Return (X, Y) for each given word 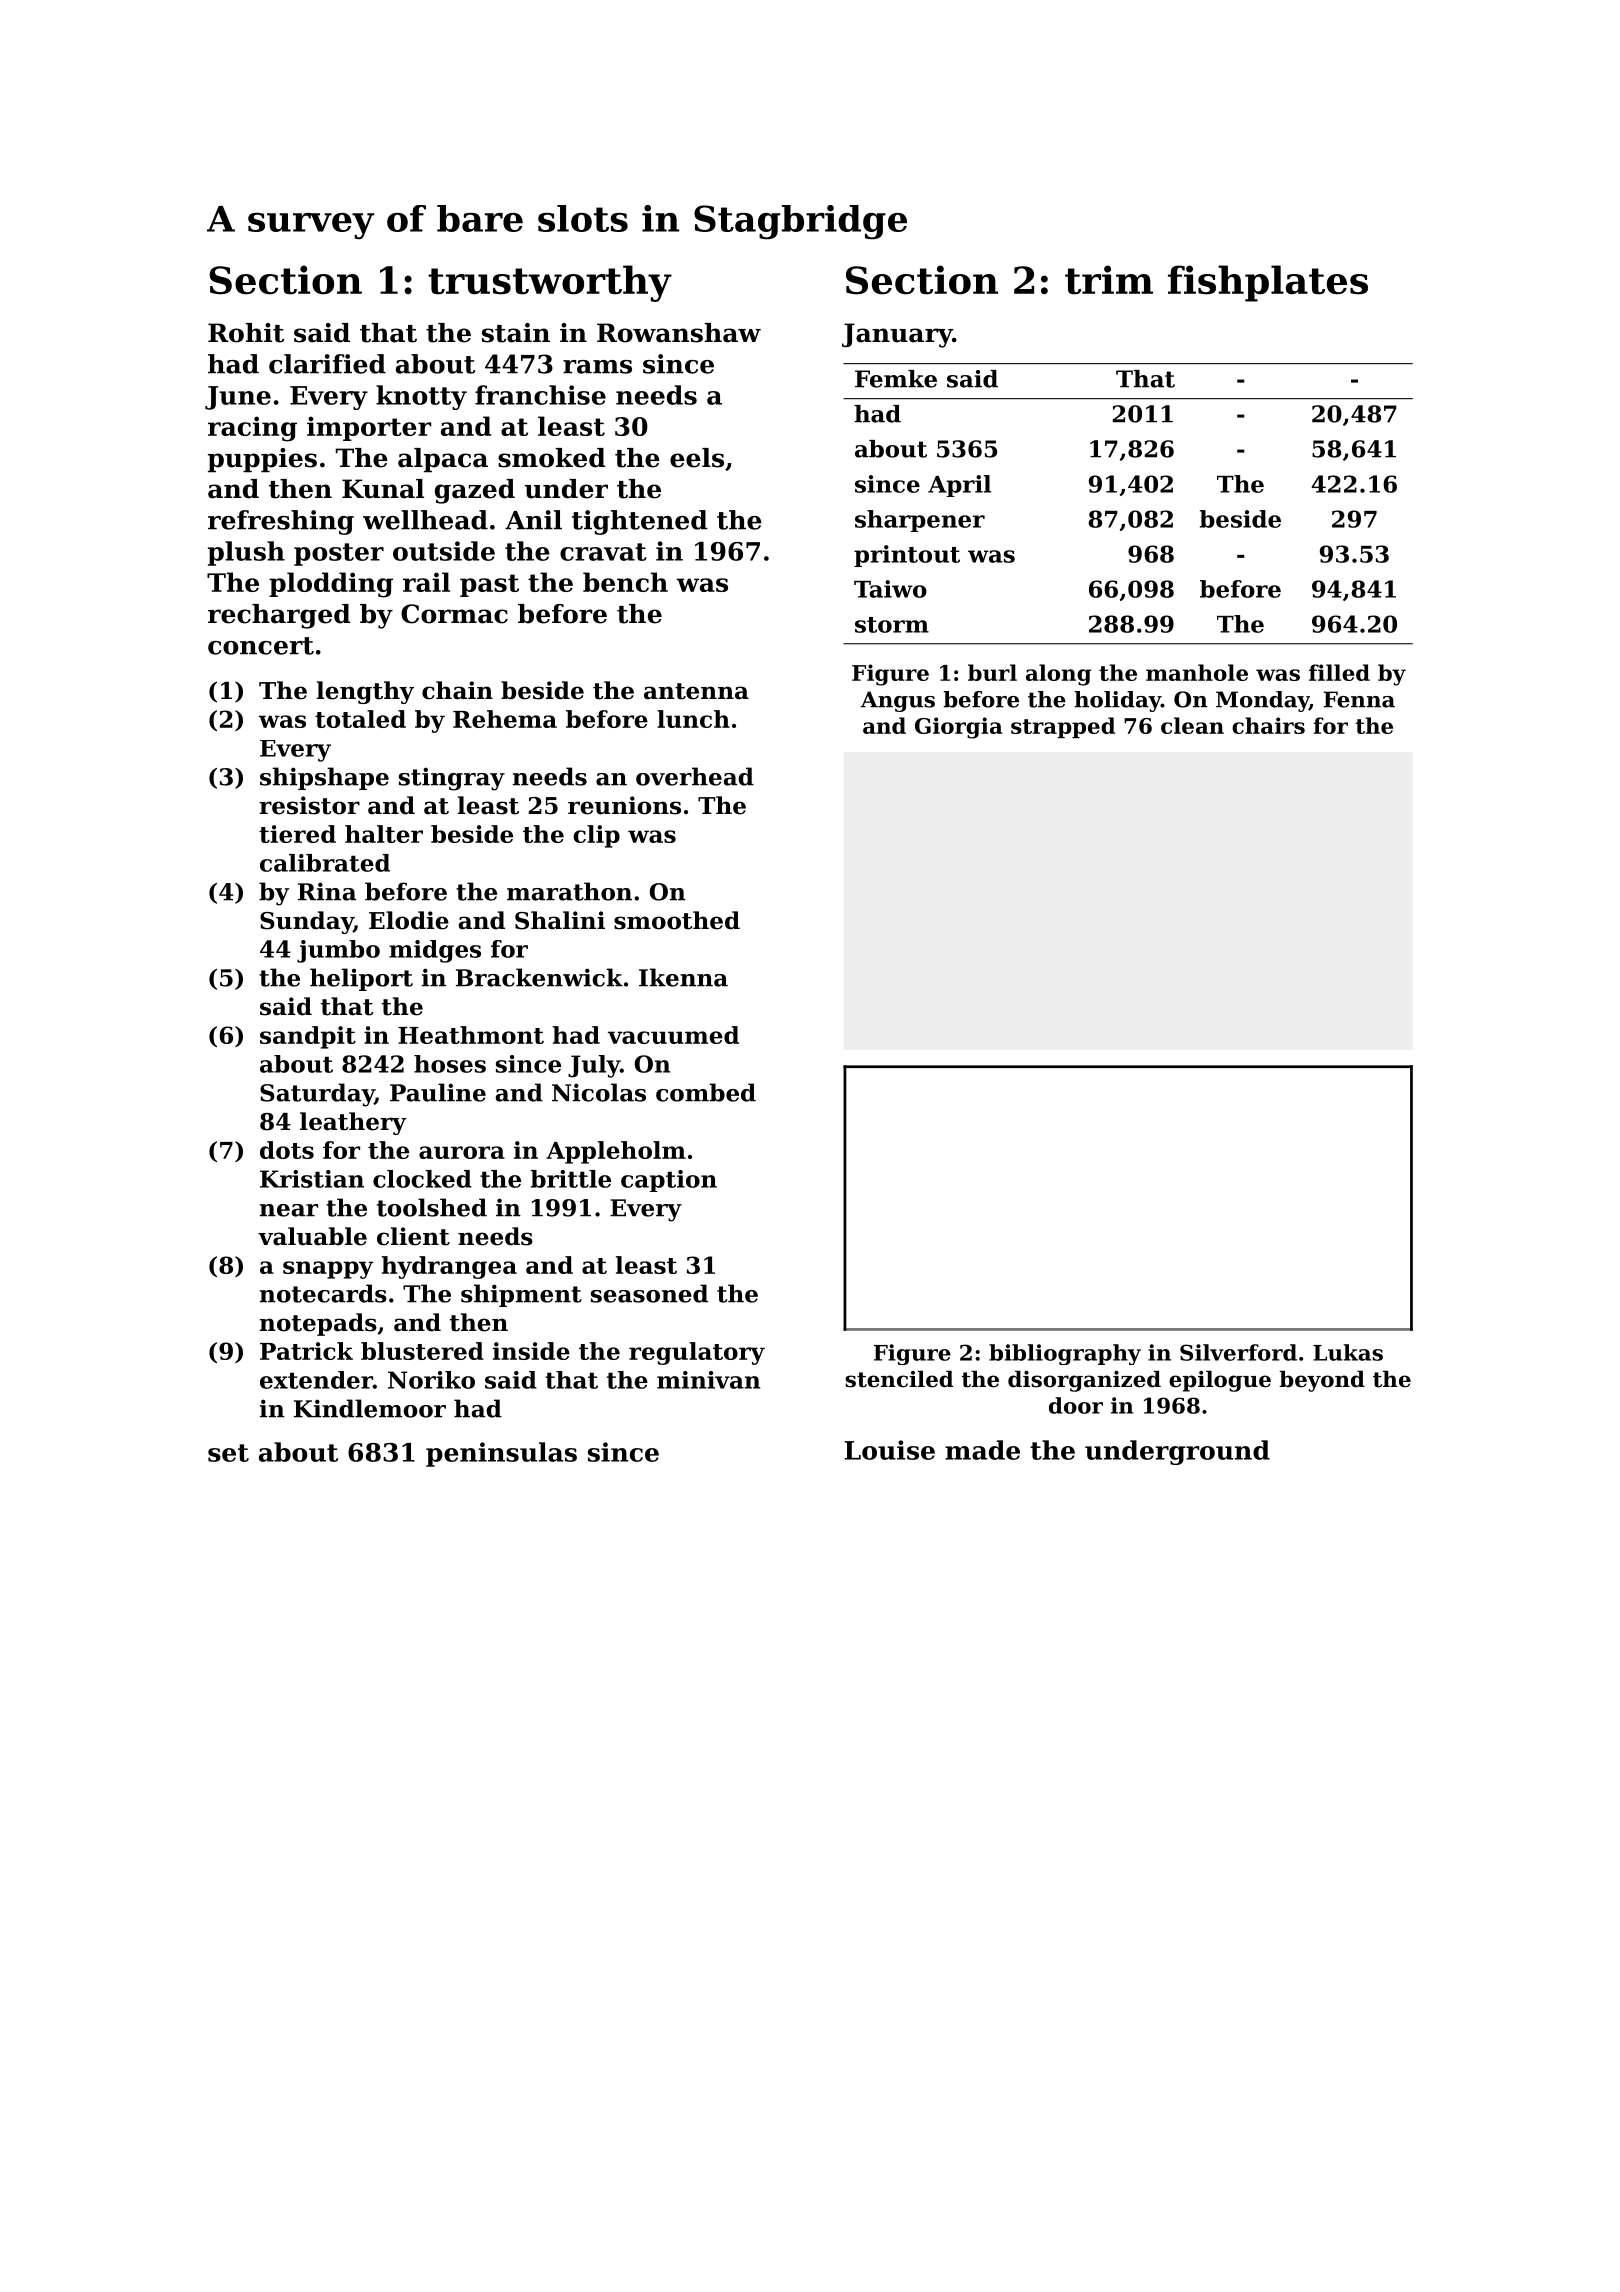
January (897, 335)
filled (1339, 672)
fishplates (1268, 283)
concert (261, 646)
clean (1192, 725)
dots (287, 1150)
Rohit (246, 333)
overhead (695, 776)
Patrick (306, 1351)
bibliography (1065, 1354)
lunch (693, 719)
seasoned (649, 1293)
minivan (709, 1380)
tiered (297, 834)
